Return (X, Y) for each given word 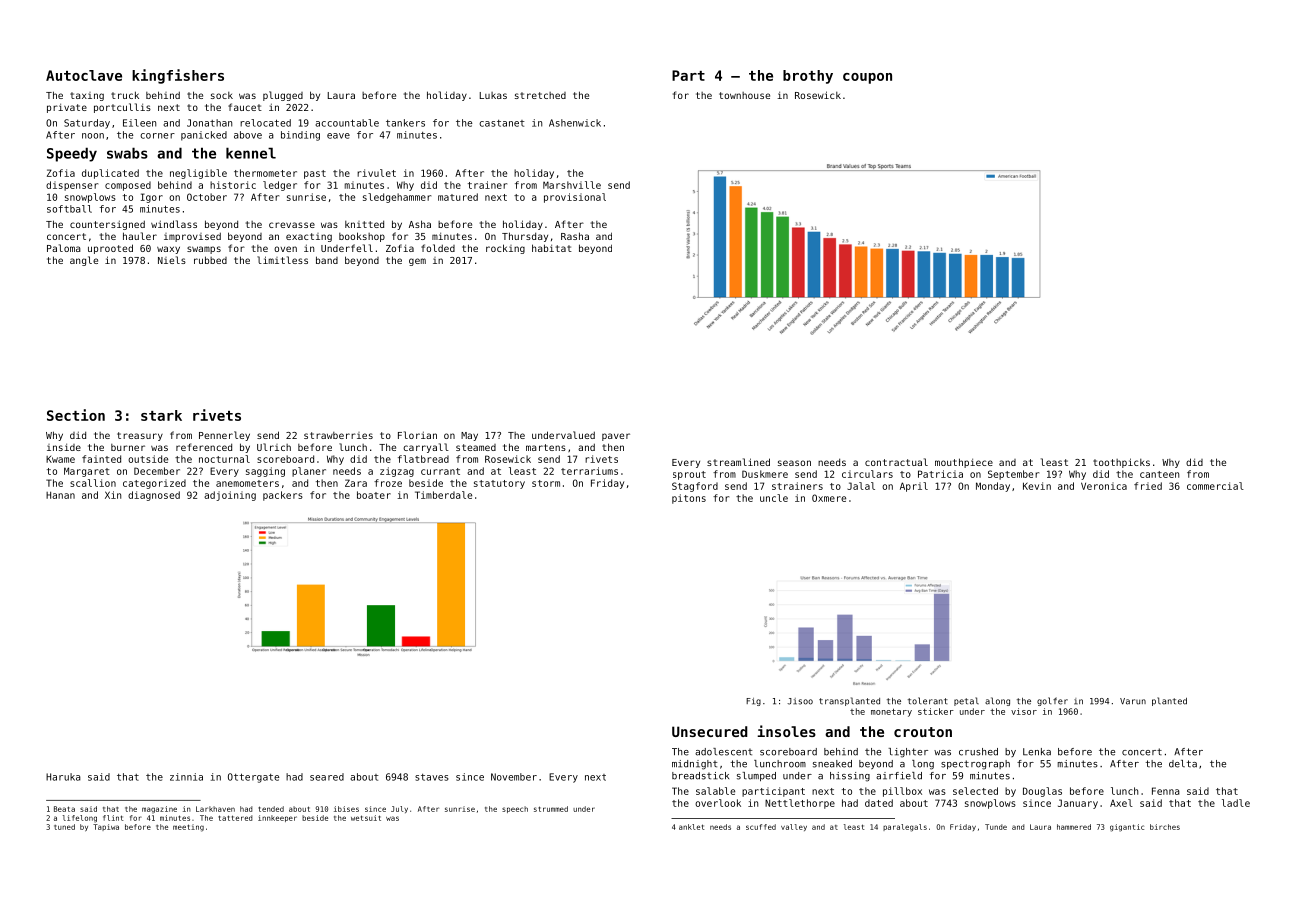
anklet (691, 827)
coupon (867, 78)
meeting (188, 828)
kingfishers (178, 76)
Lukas (493, 95)
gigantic (1127, 828)
